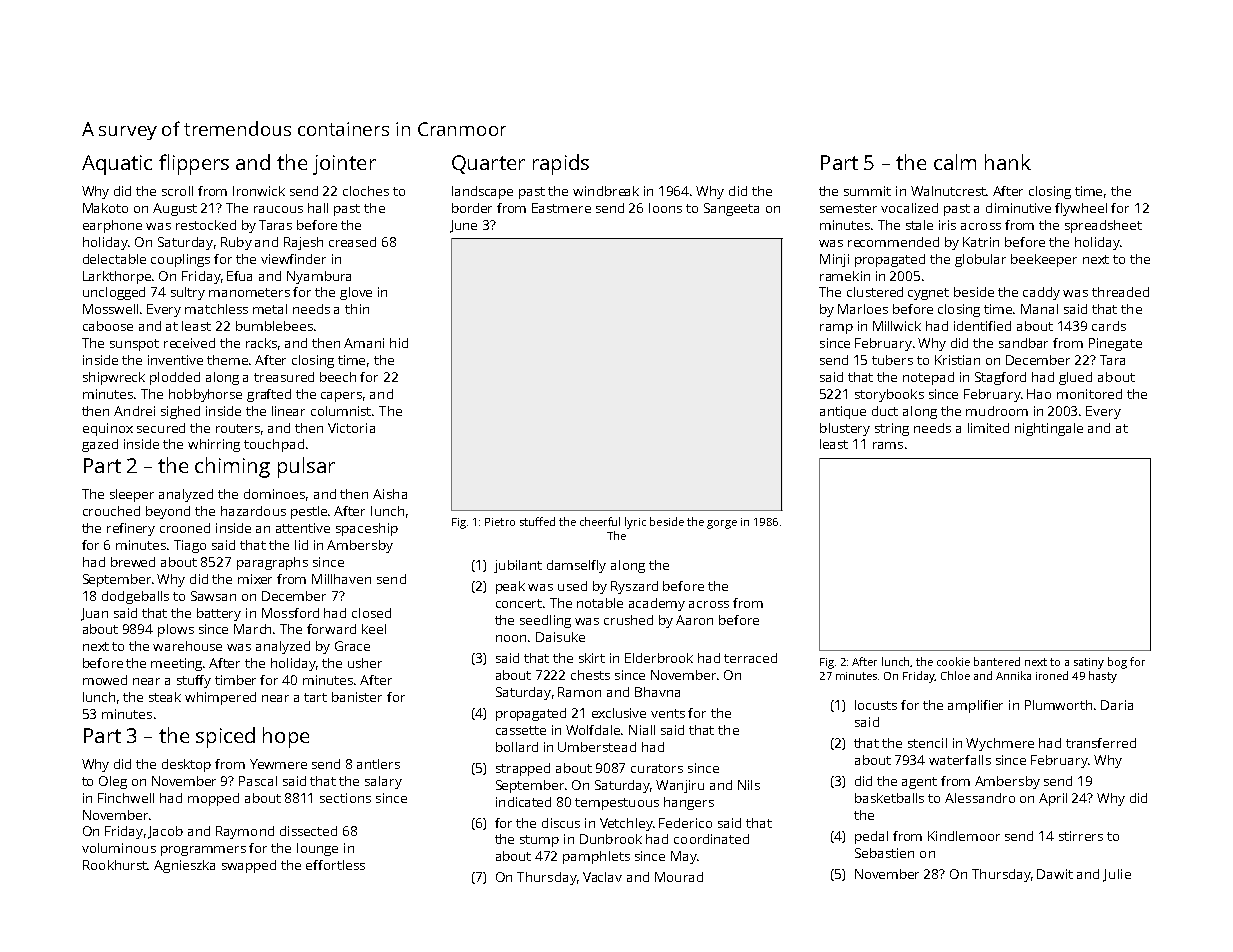 Image resolution: width=1233 pixels, height=952 pixels. Describe the element at coordinates (236, 243) in the screenshot. I see `Ruby` at that location.
